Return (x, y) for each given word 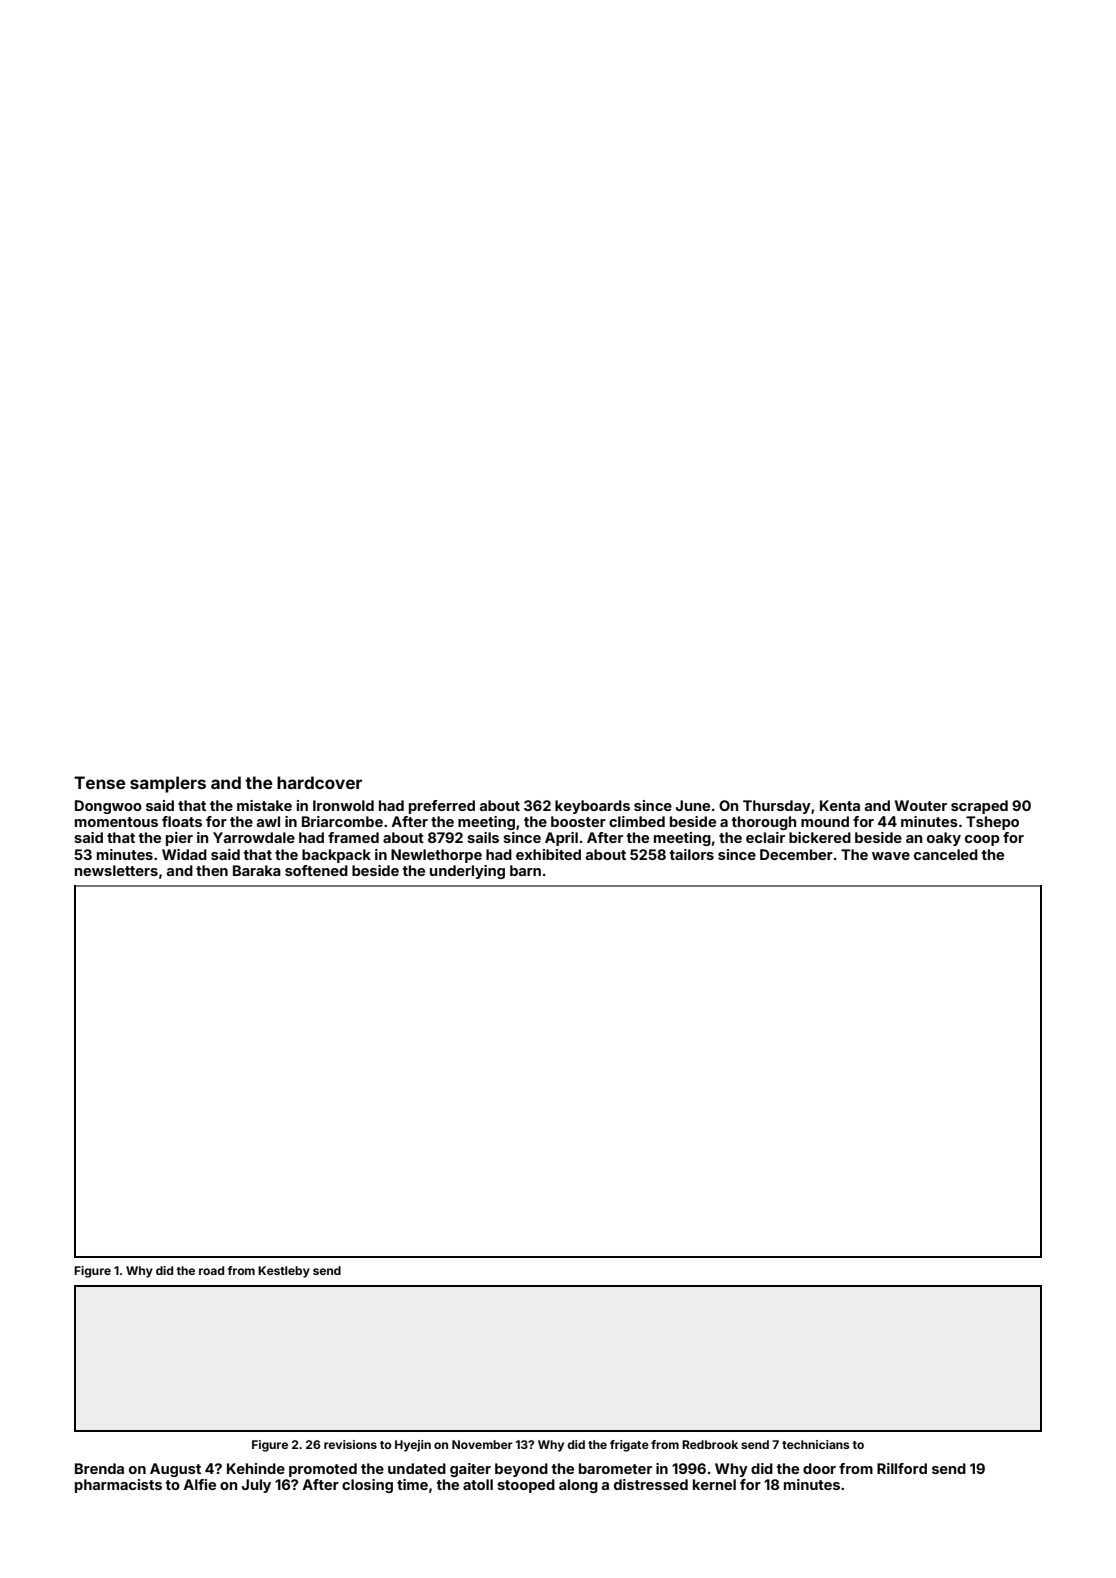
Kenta (840, 805)
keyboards (592, 807)
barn (525, 870)
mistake (264, 805)
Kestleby (284, 1272)
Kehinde (256, 1468)
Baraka (257, 870)
